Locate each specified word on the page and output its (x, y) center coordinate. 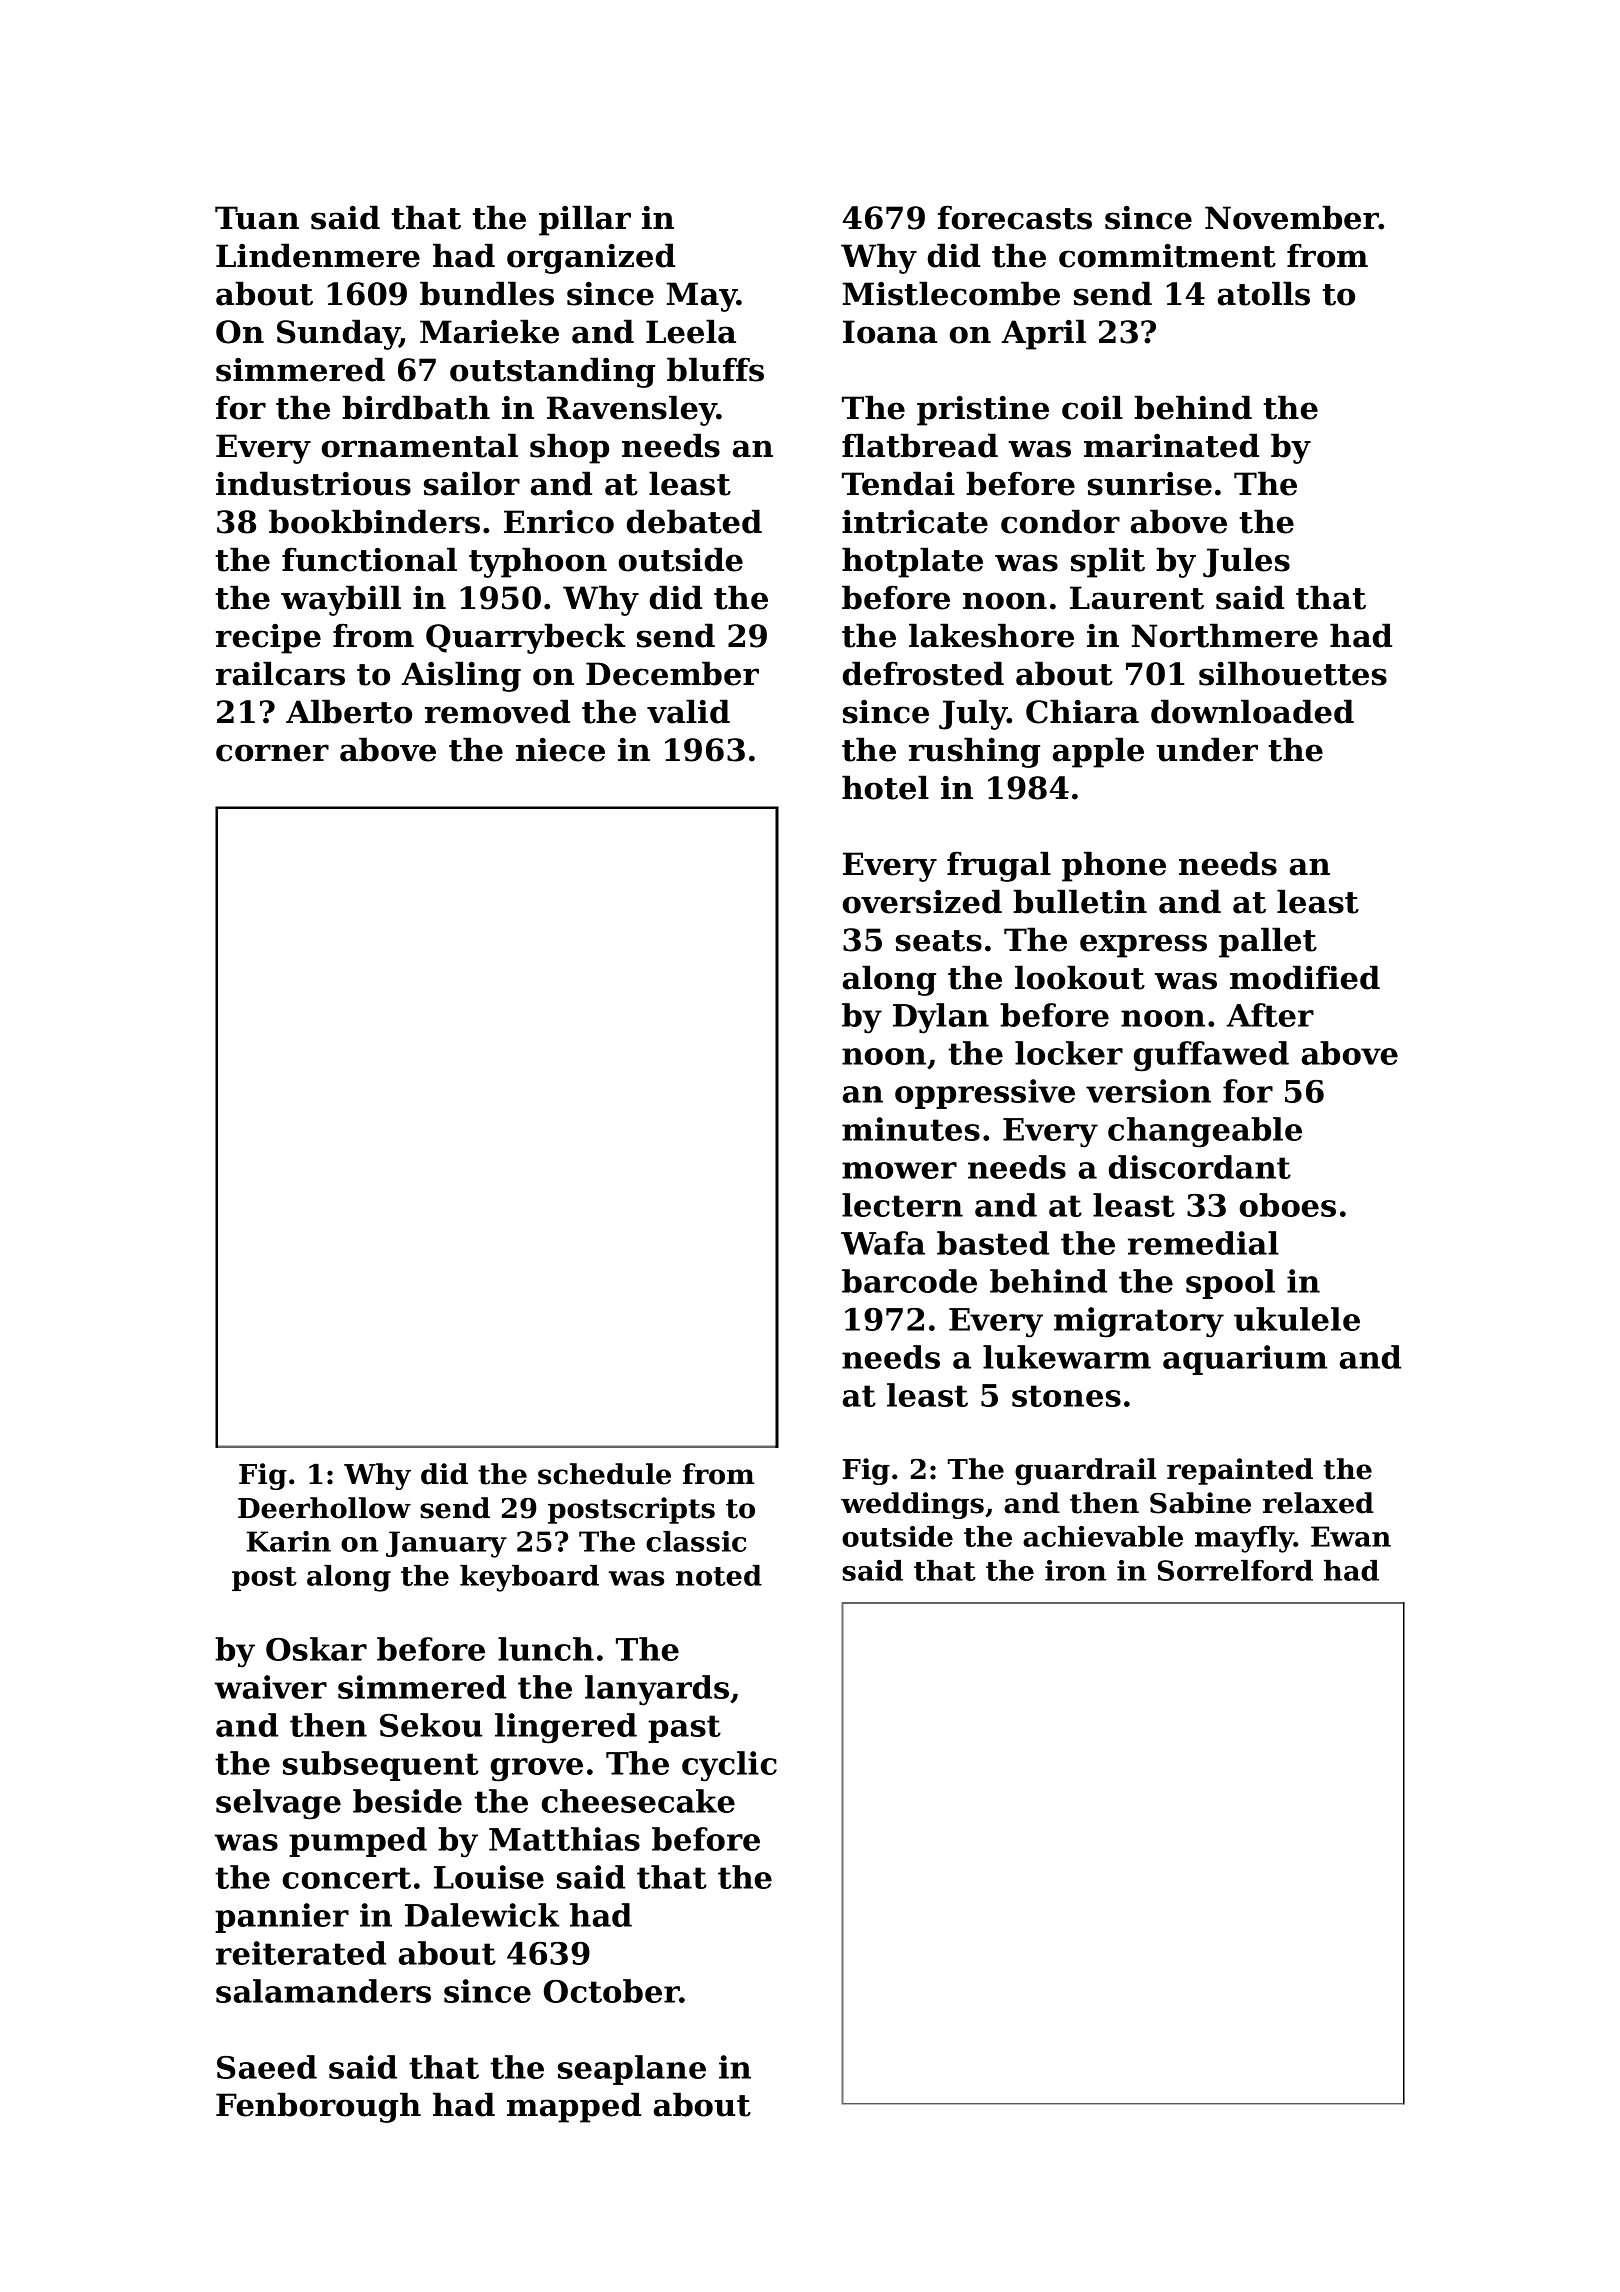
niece (560, 750)
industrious (313, 483)
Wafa (883, 1243)
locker (1069, 1053)
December (672, 673)
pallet (1268, 942)
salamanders (323, 1991)
